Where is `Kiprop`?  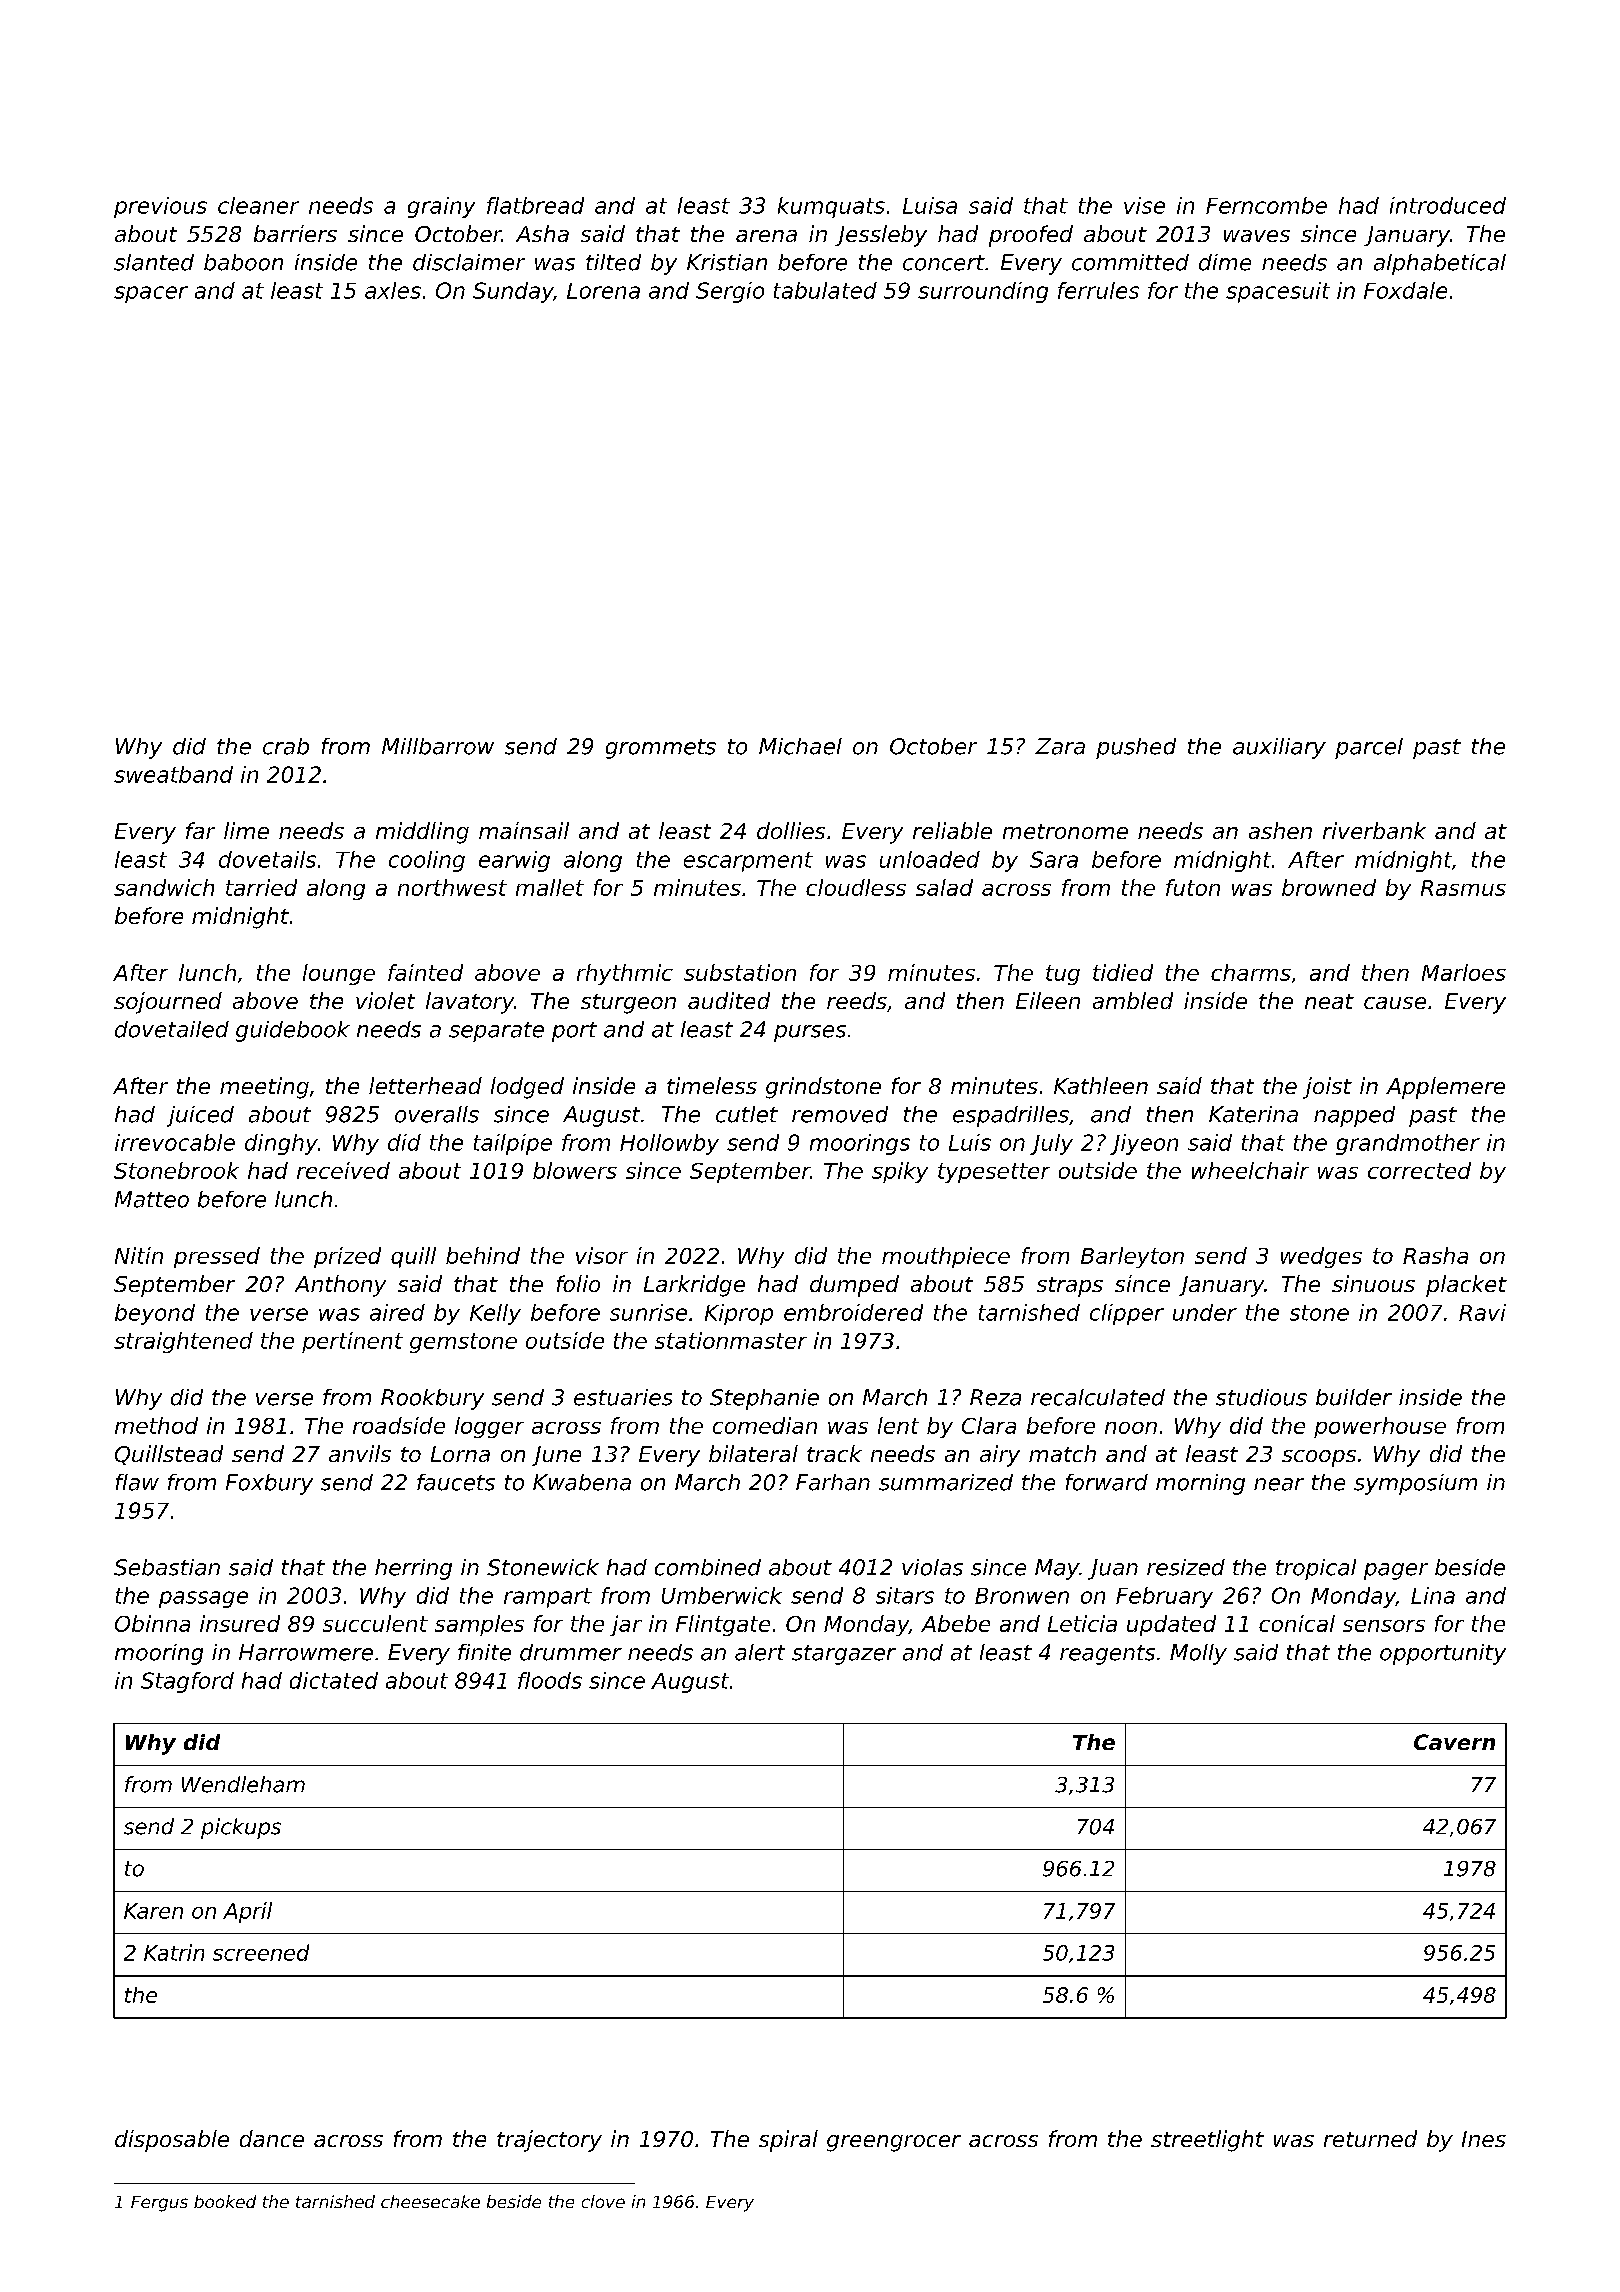
Kiprop is located at coordinates (739, 1314).
